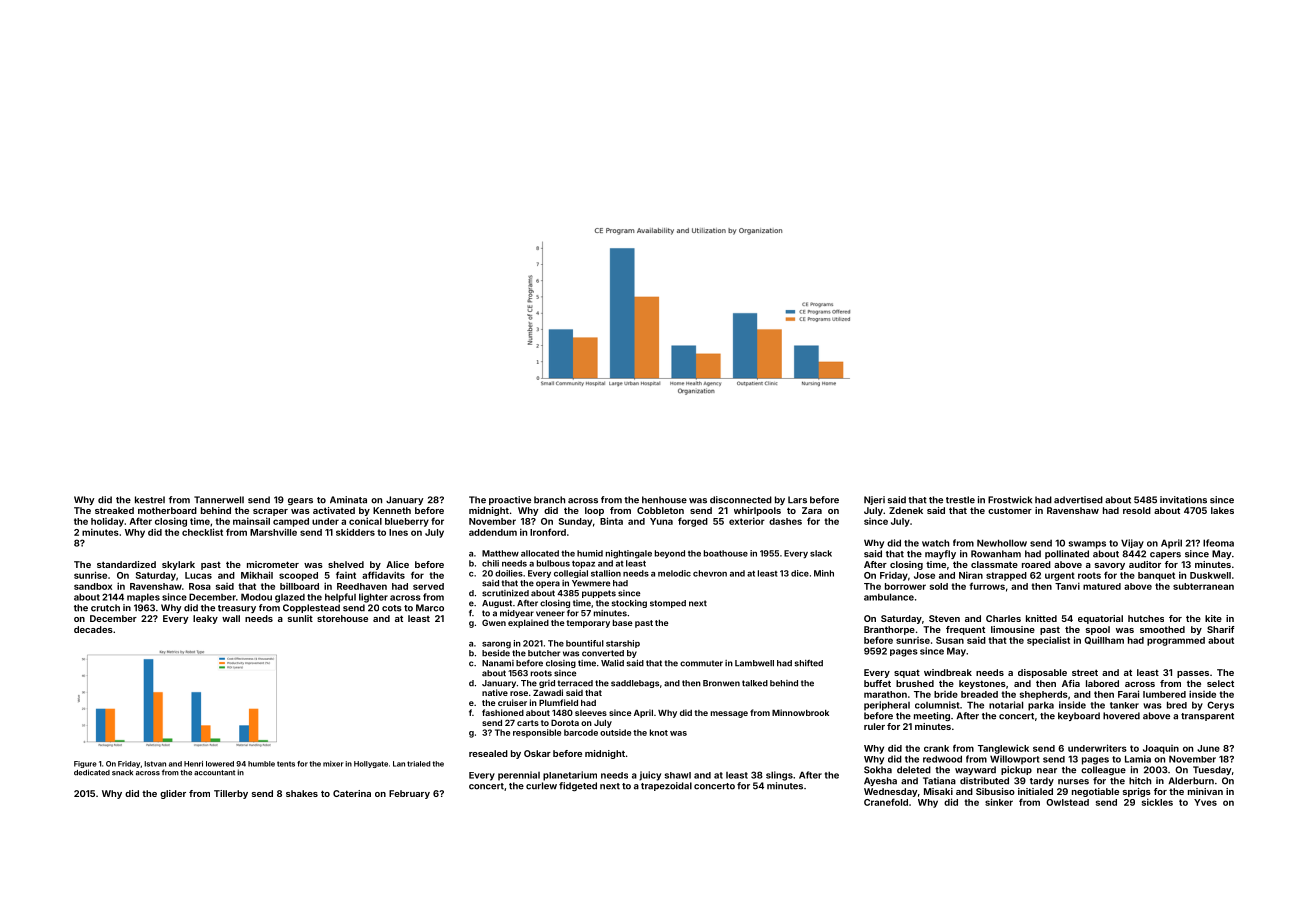 This screenshot has height=924, width=1308. I want to click on holiday, so click(107, 522).
